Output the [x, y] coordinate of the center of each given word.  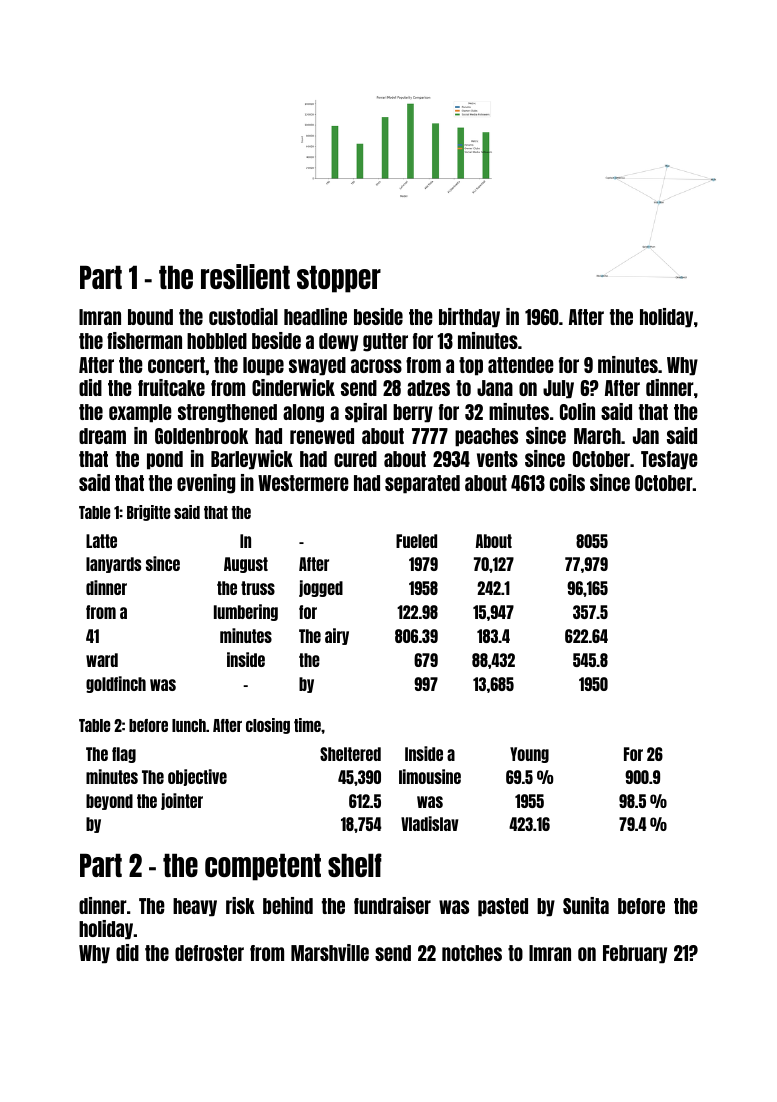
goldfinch [116, 684]
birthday [469, 318]
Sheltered [350, 754]
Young [529, 755]
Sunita [586, 905]
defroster [209, 953]
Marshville [330, 952]
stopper [339, 279]
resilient [245, 276]
